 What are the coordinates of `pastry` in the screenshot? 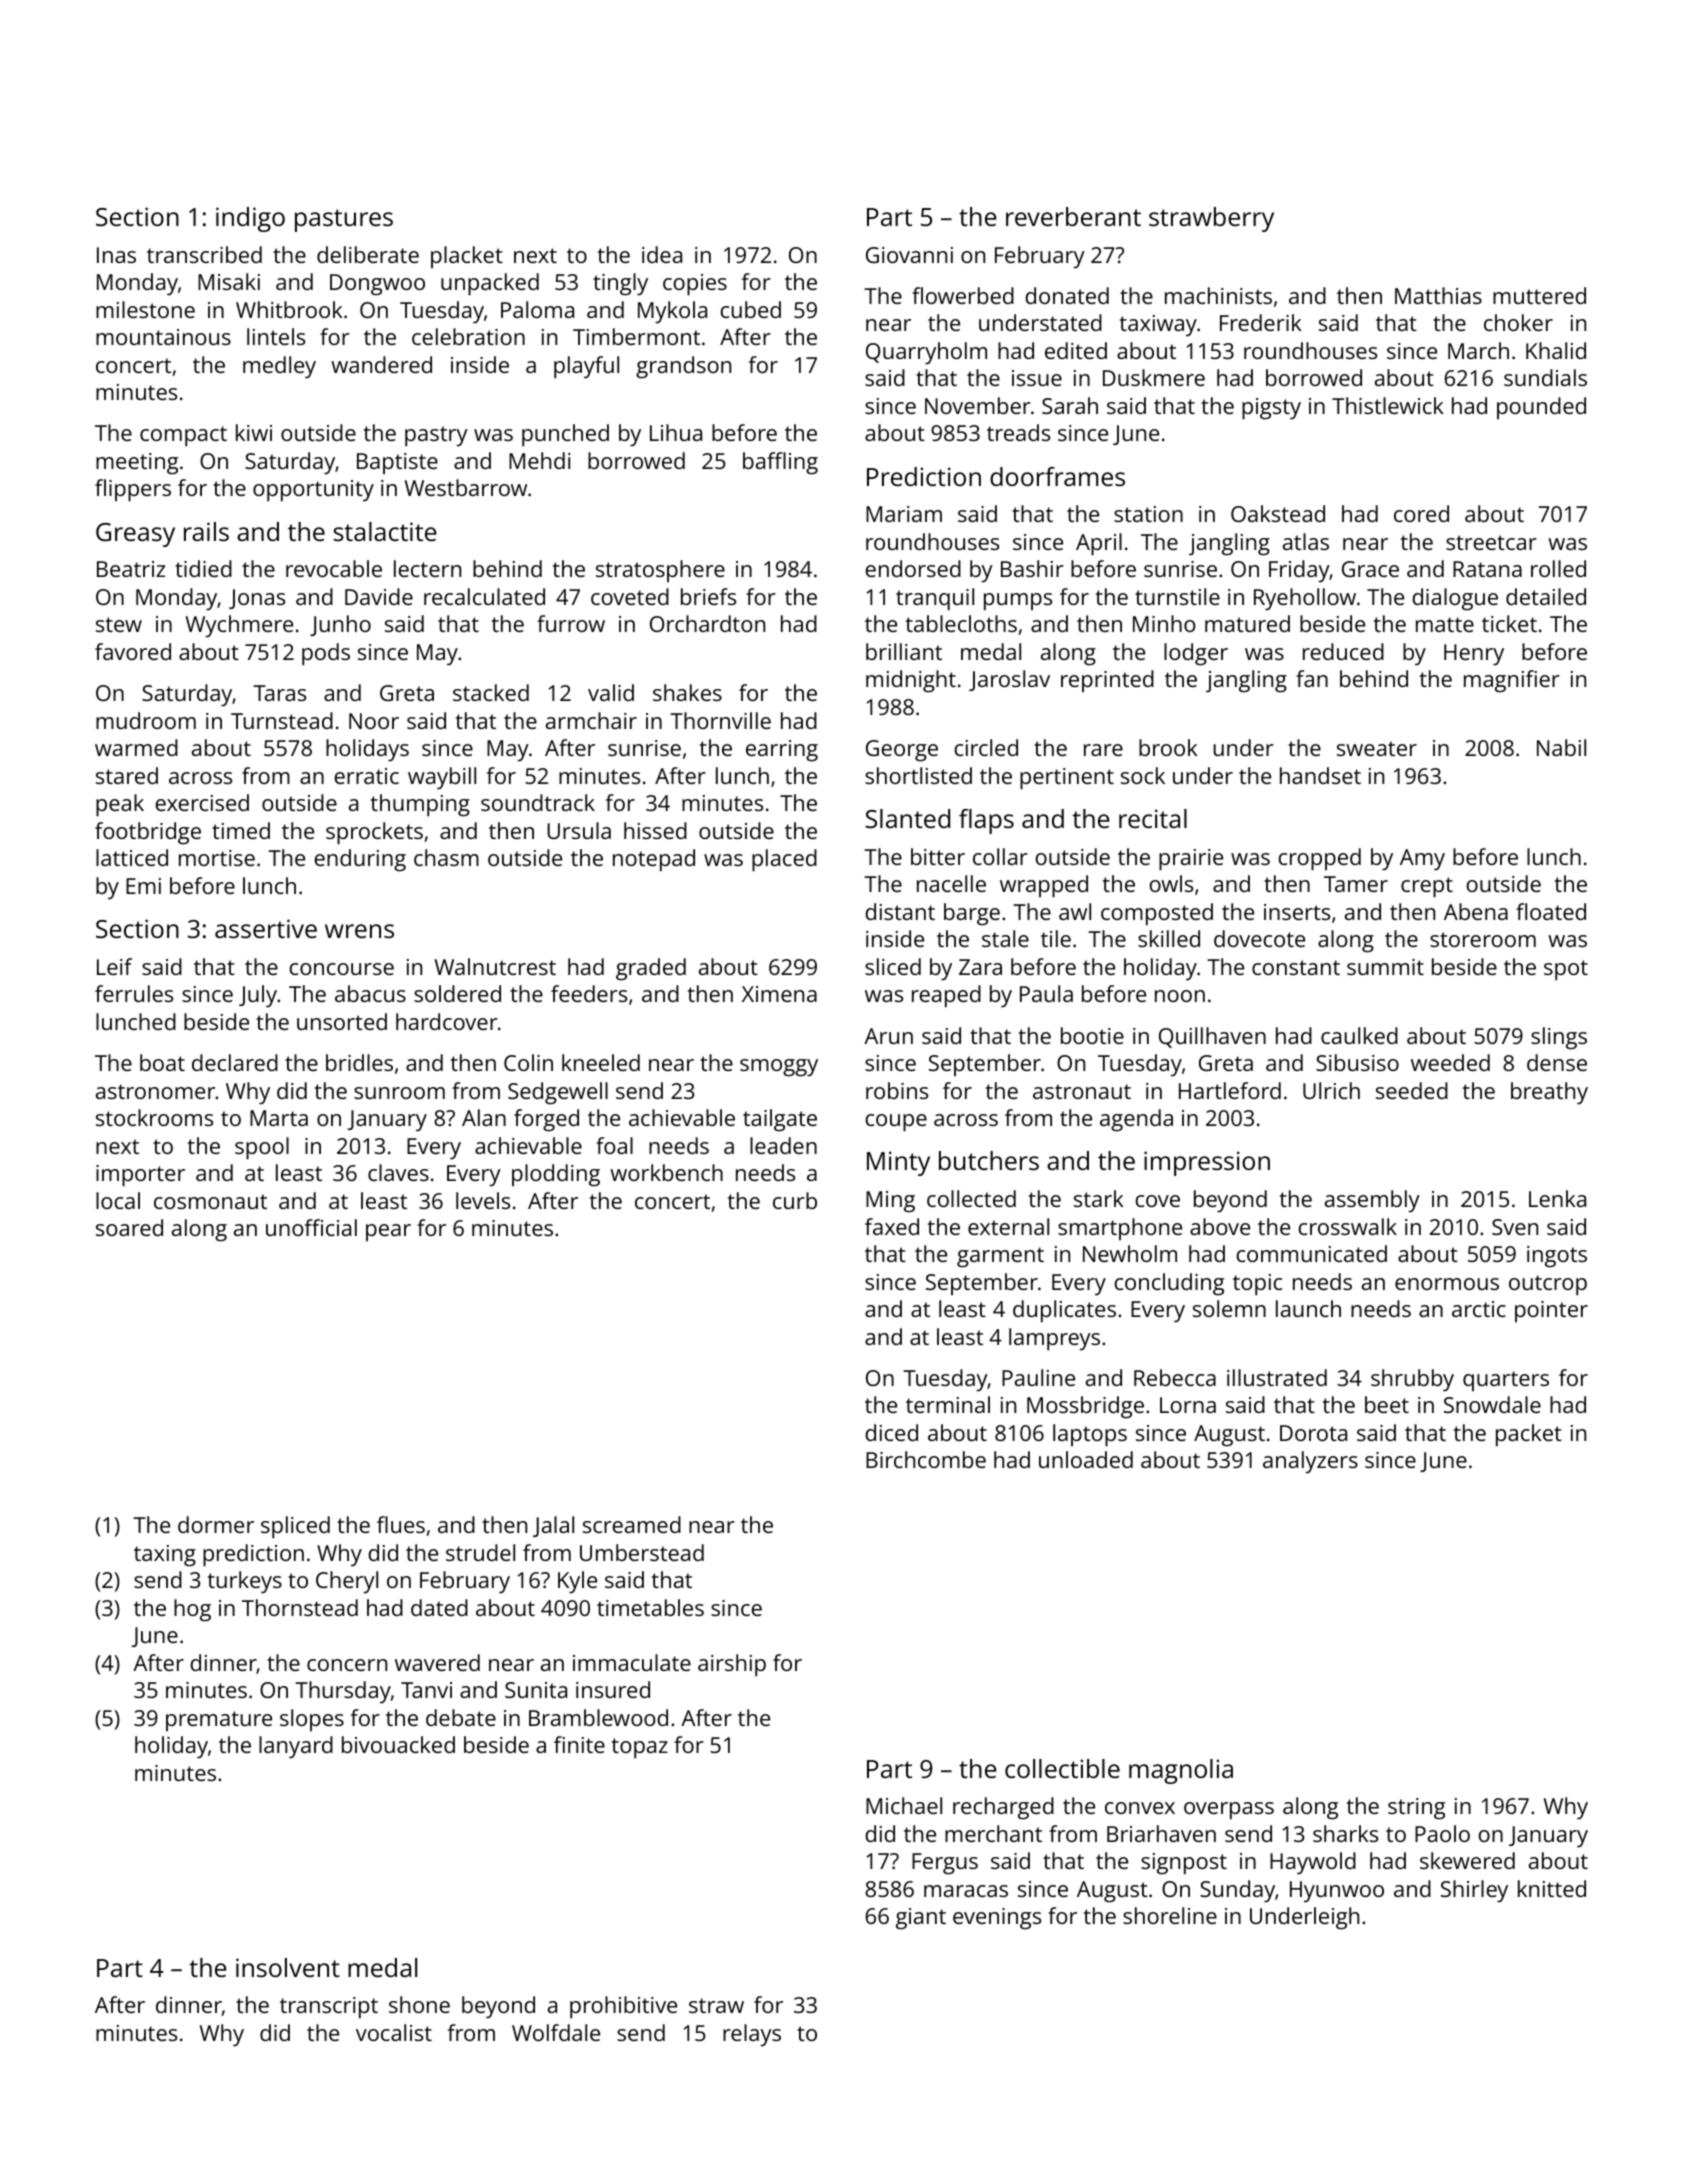 It's located at (436, 436).
